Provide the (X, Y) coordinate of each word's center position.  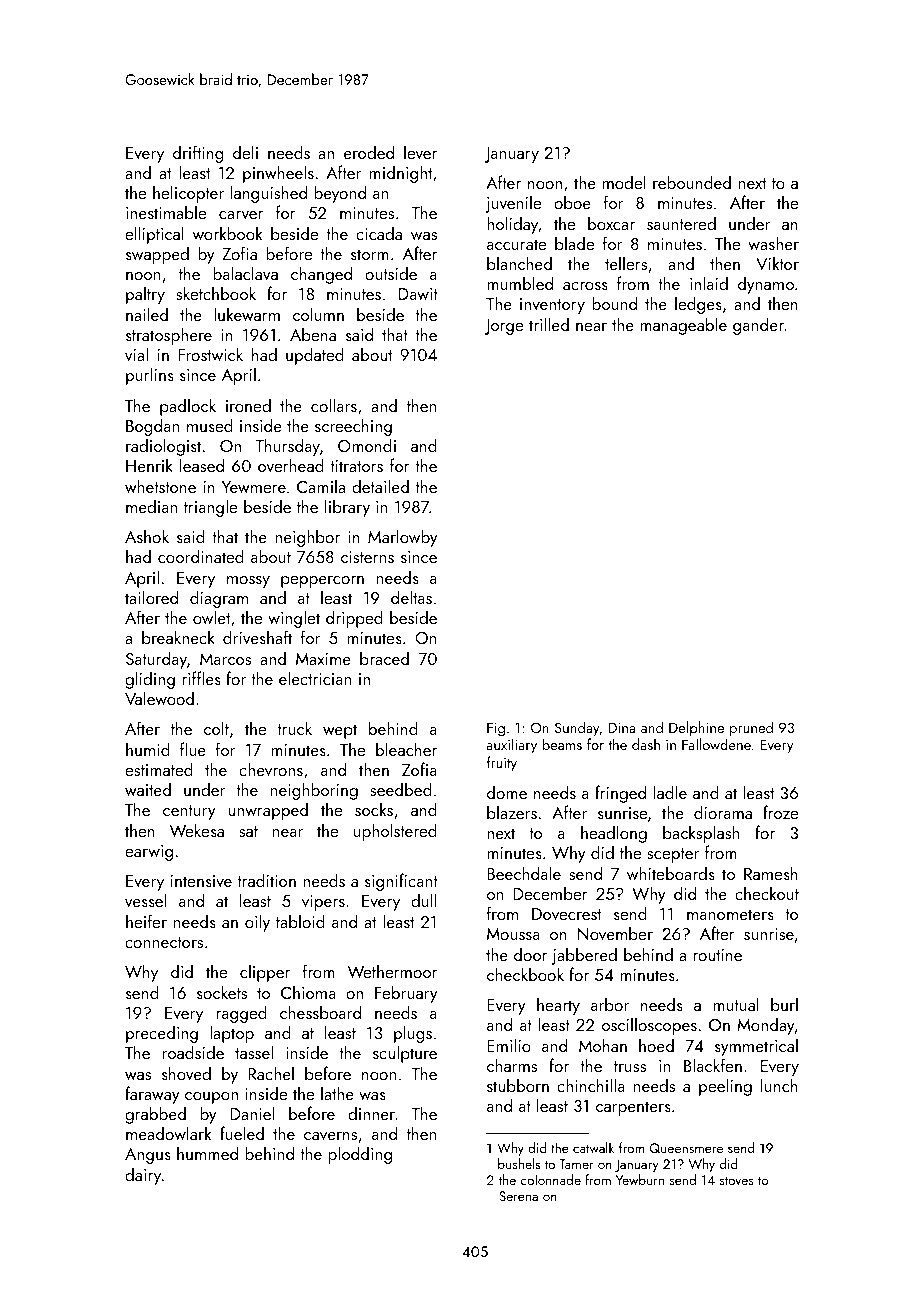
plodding (360, 1155)
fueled (242, 1133)
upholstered (395, 832)
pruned (751, 728)
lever (421, 152)
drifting (198, 154)
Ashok (147, 536)
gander (758, 326)
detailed (380, 486)
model (624, 182)
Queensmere (686, 1148)
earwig (149, 853)
